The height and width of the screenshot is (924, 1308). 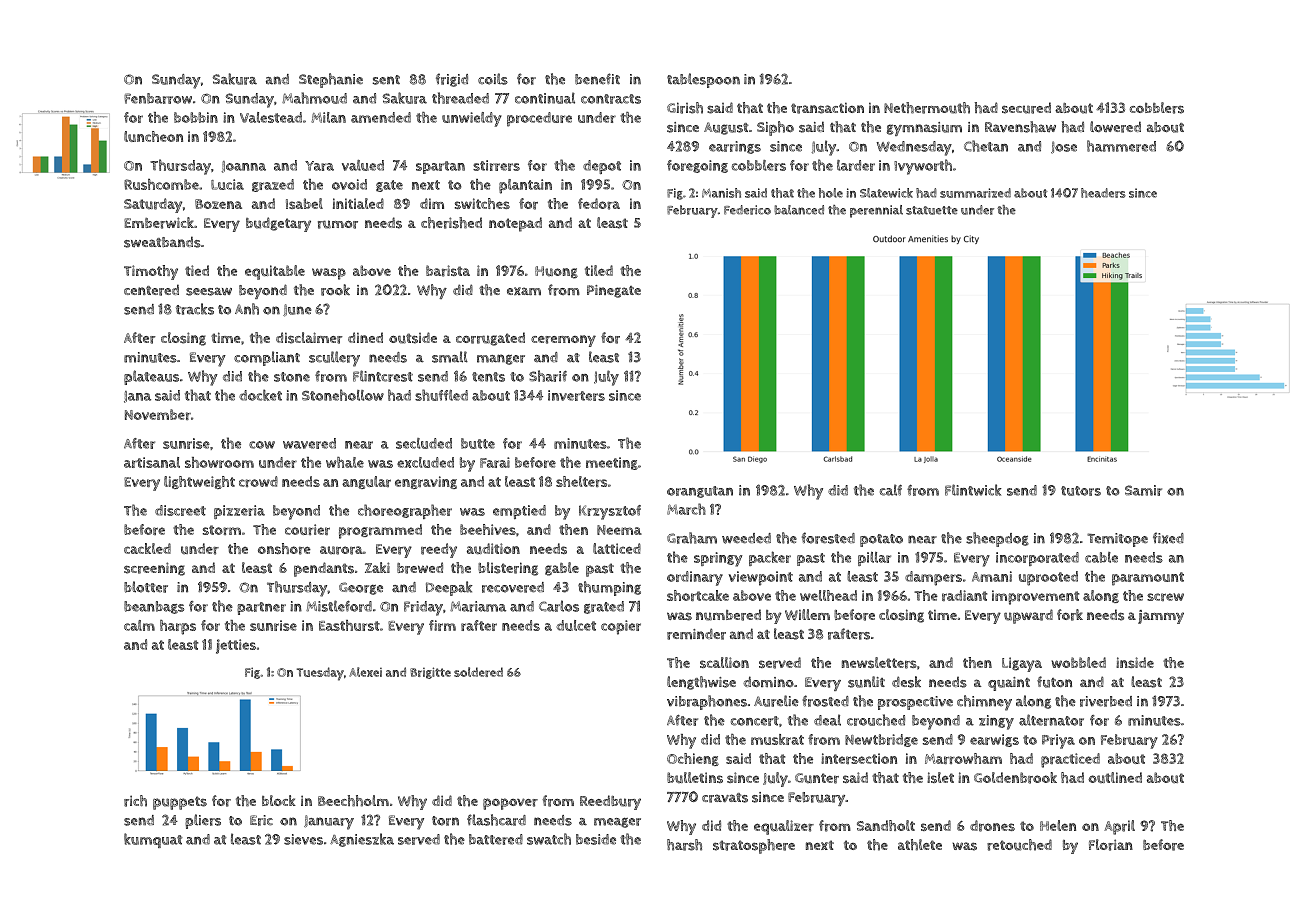 What do you see at coordinates (341, 550) in the screenshot?
I see `aurora` at bounding box center [341, 550].
